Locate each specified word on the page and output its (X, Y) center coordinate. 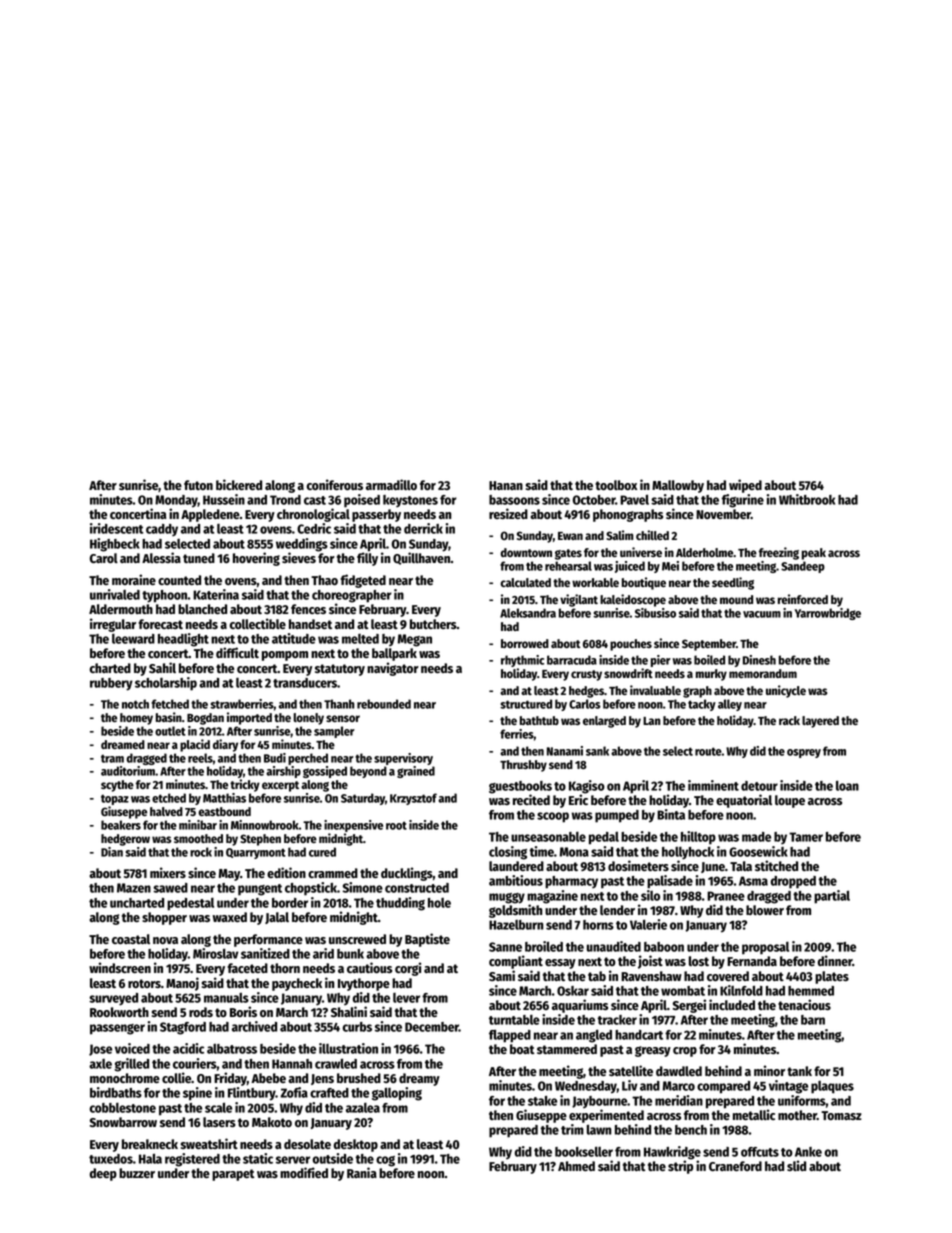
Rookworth (119, 1012)
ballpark (394, 654)
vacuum (762, 614)
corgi (408, 969)
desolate (307, 1144)
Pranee (726, 896)
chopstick (311, 889)
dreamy (419, 1079)
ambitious (516, 880)
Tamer (806, 837)
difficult (237, 652)
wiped (745, 486)
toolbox (616, 485)
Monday (176, 501)
